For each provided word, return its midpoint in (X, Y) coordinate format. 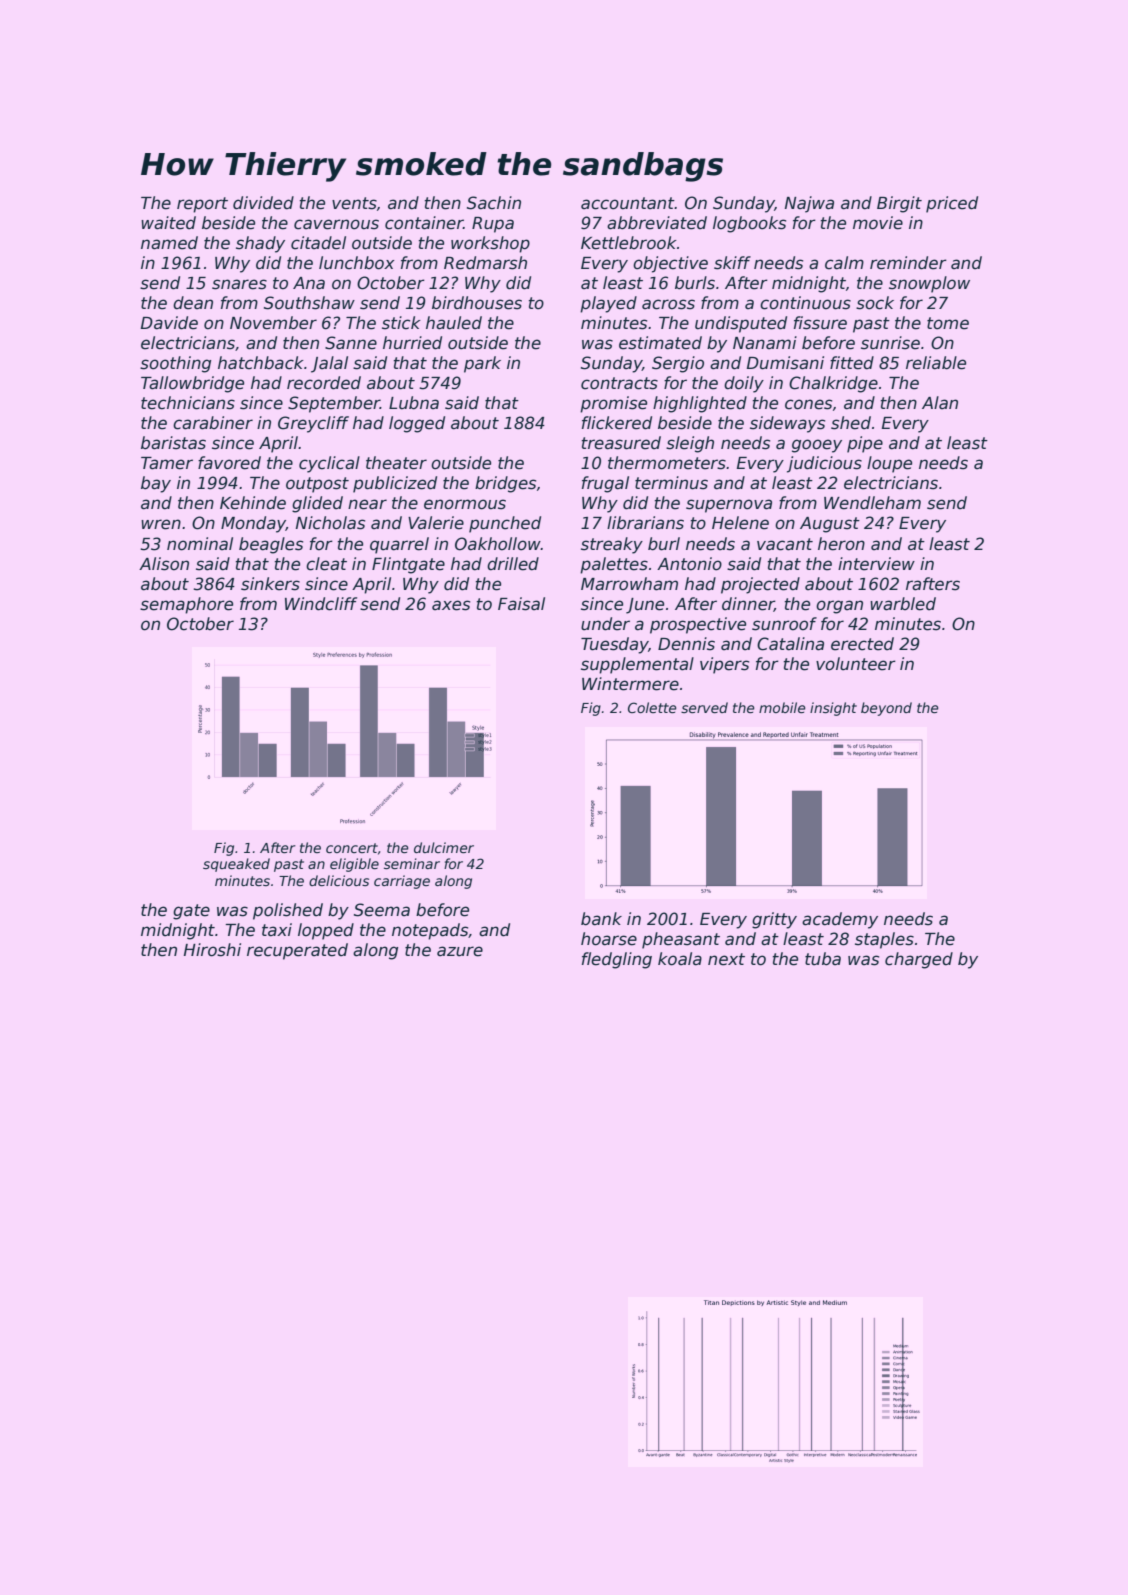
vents (354, 203)
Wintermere (630, 684)
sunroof (784, 624)
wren (161, 524)
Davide (169, 323)
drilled (513, 564)
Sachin (494, 203)
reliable (936, 363)
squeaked (236, 865)
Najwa (809, 204)
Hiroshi (212, 950)
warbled (903, 604)
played (608, 304)
